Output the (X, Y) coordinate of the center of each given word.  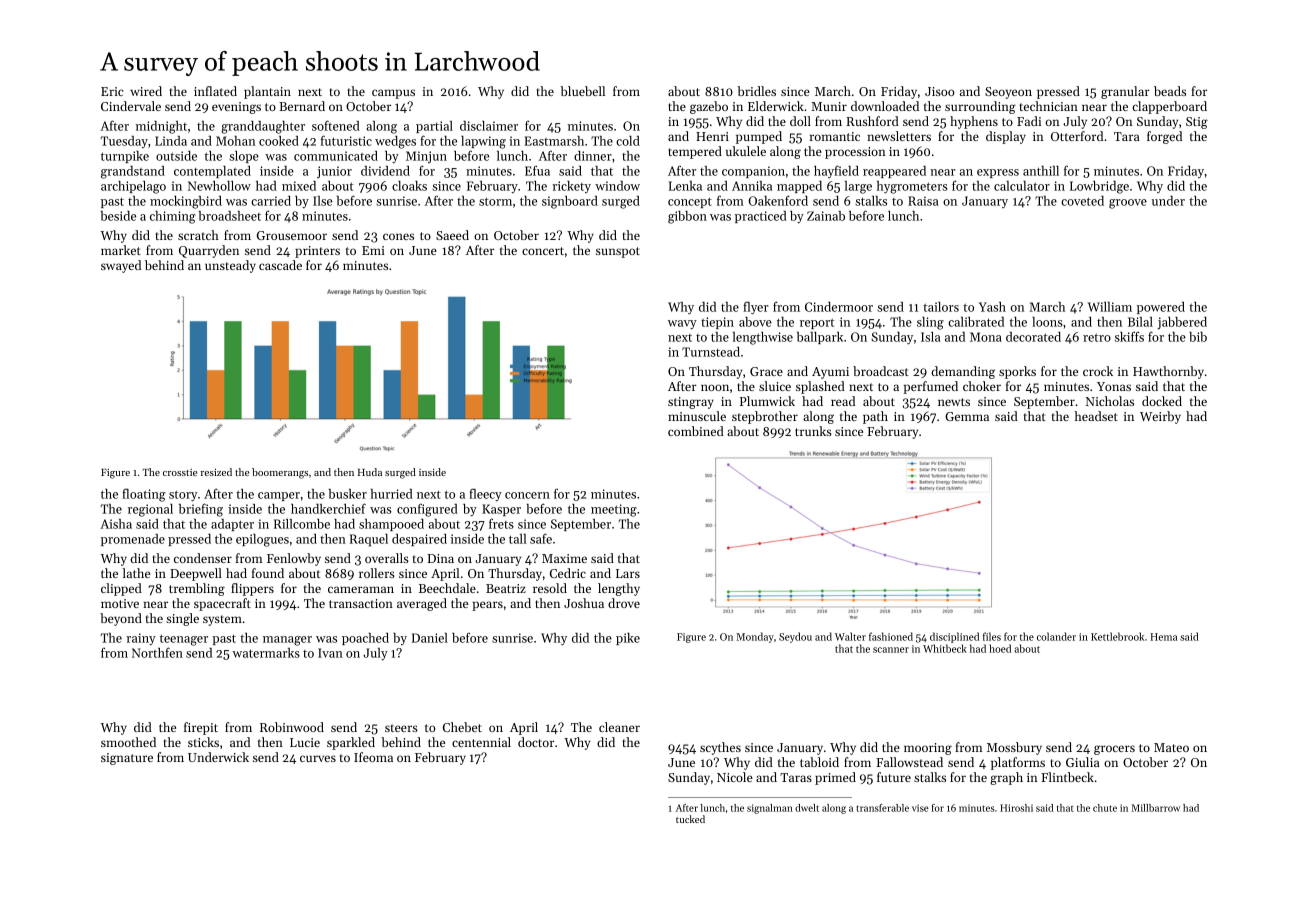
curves (318, 758)
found (268, 573)
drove (624, 603)
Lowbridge (1099, 187)
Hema (1163, 637)
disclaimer (489, 126)
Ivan (330, 653)
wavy (682, 325)
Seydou (795, 637)
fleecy (485, 495)
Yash (992, 307)
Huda (370, 472)
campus (393, 94)
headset (1096, 416)
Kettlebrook (1117, 636)
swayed (121, 266)
